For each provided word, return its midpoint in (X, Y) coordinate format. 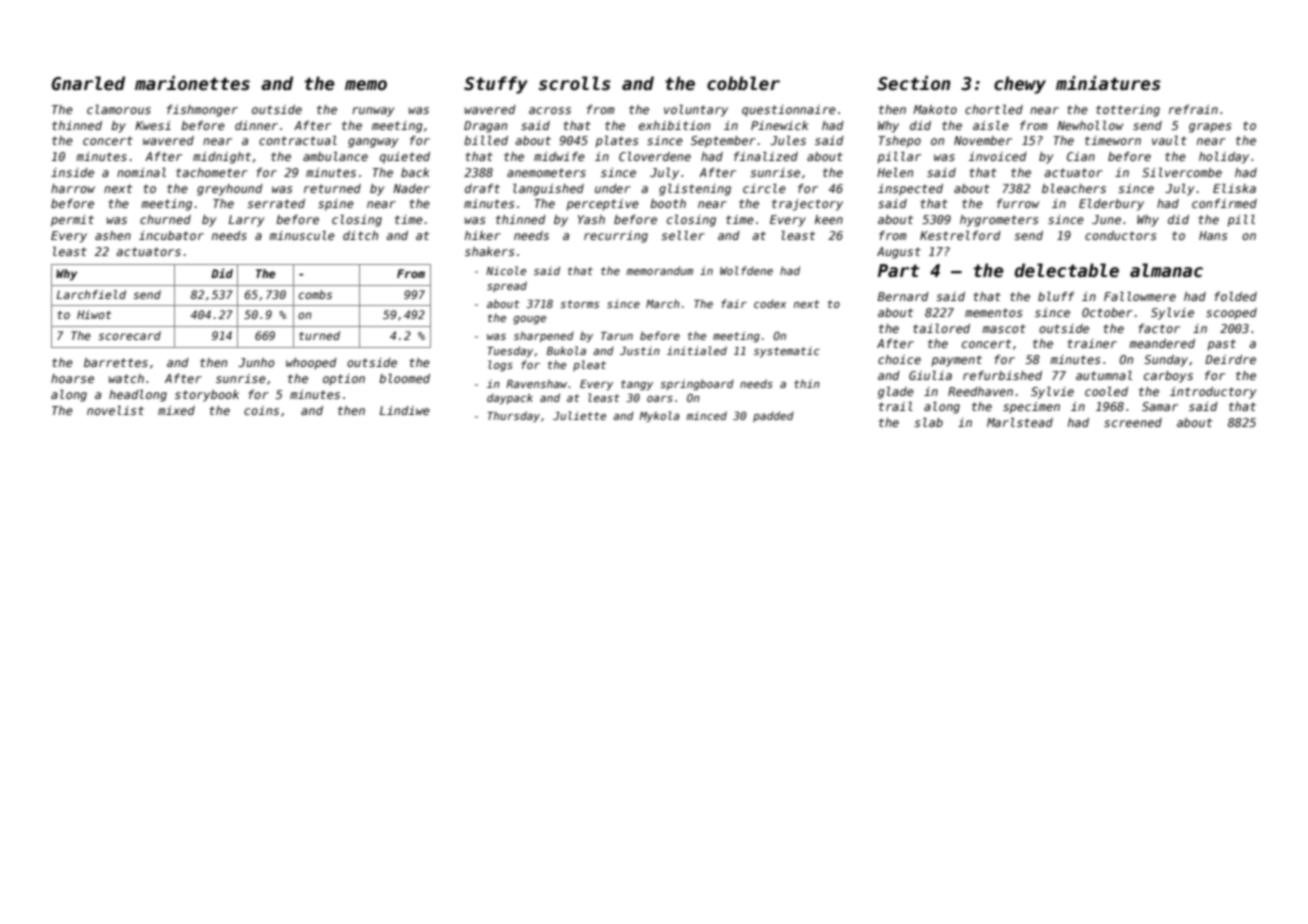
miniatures (1108, 83)
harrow (73, 188)
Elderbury (1111, 205)
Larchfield (91, 294)
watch (126, 378)
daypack (510, 398)
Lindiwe (405, 410)
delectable (1067, 270)
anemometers (546, 172)
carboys (1168, 377)
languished (548, 190)
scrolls (575, 83)
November (983, 140)
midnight (222, 158)
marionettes (192, 83)
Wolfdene (746, 270)
